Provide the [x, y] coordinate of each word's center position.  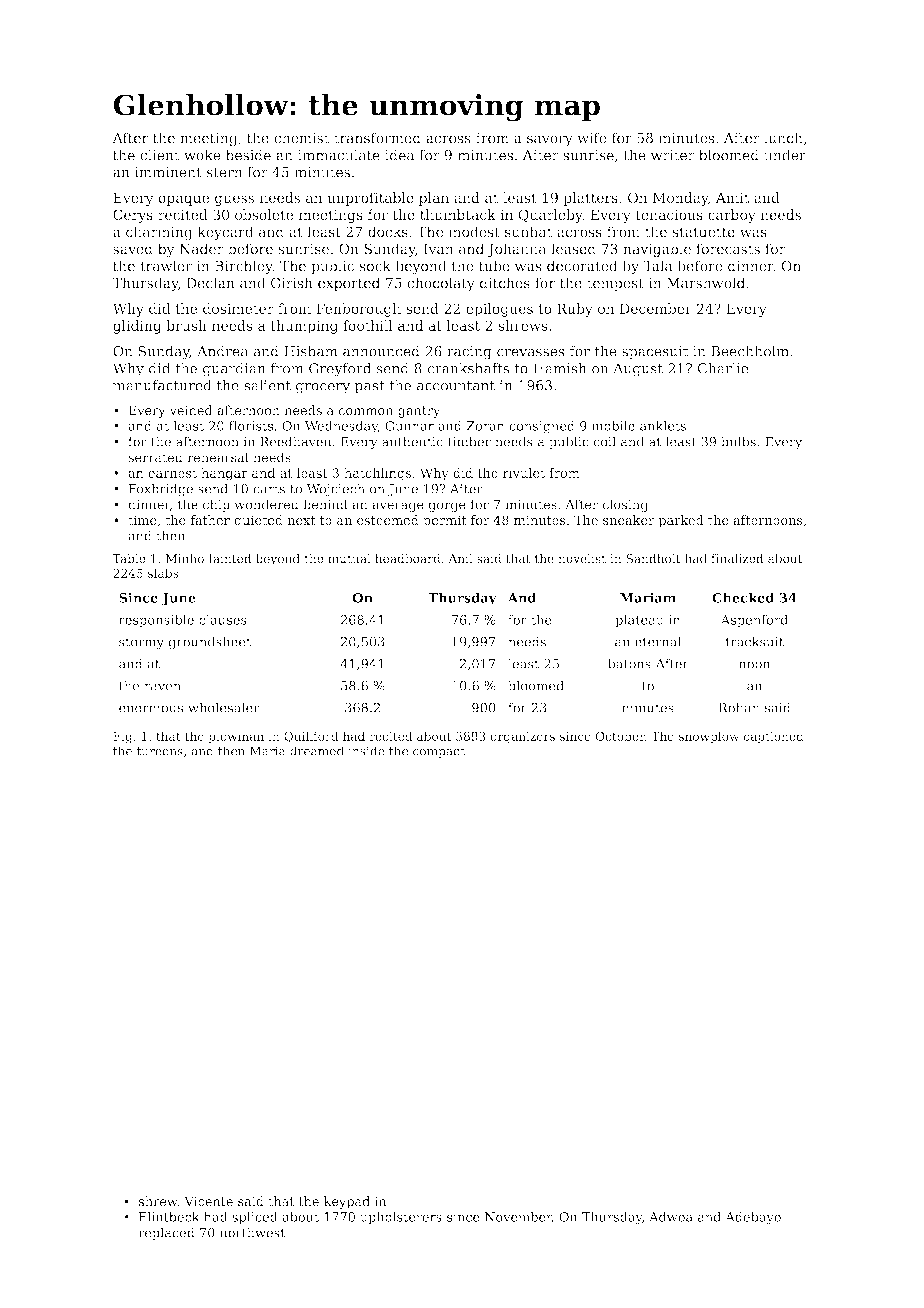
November [518, 1217]
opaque [183, 200]
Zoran [485, 426]
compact [439, 752]
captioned [774, 737]
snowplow [709, 737]
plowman [236, 737]
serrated [155, 457]
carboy [732, 216]
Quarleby [550, 216]
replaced [166, 1233]
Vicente [208, 1201]
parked [681, 521]
